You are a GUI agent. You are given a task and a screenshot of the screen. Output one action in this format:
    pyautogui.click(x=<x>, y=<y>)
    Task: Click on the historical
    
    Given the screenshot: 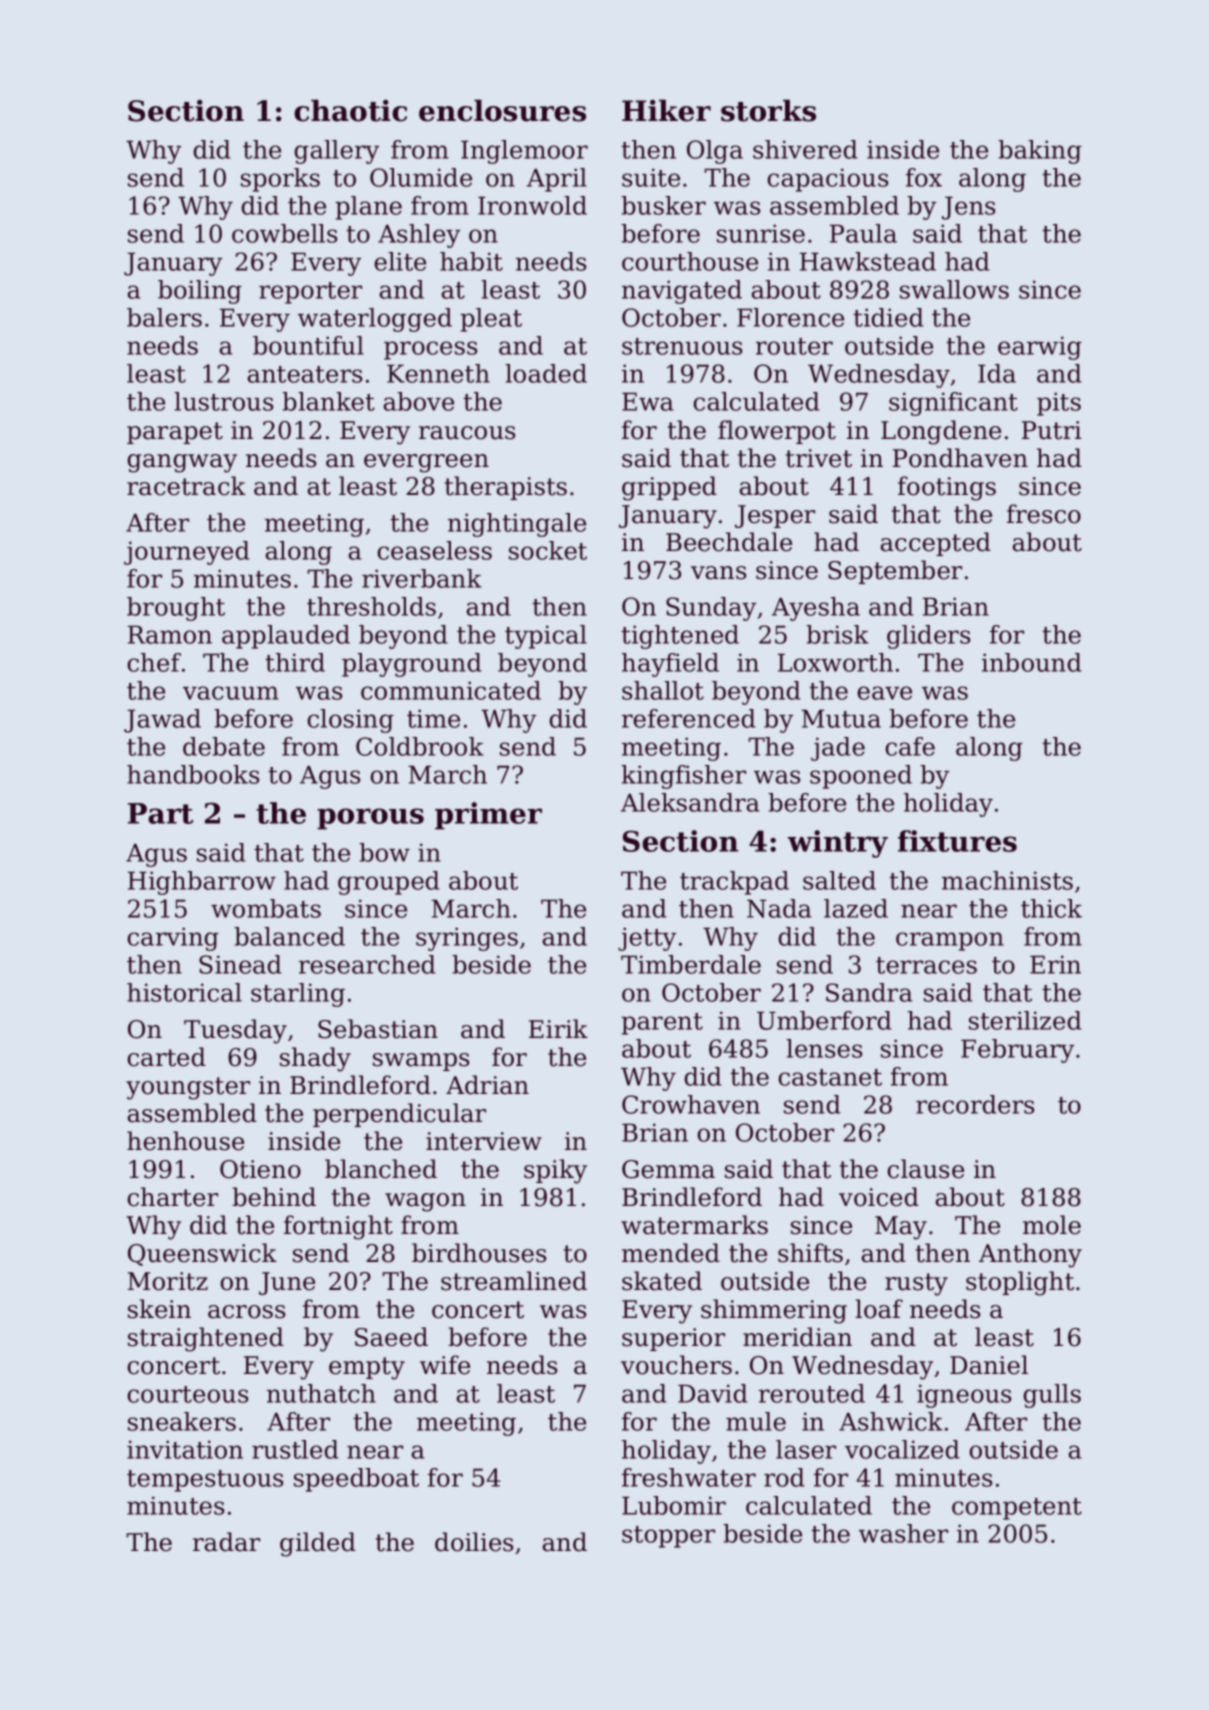 What is the action you would take?
    pyautogui.click(x=184, y=992)
